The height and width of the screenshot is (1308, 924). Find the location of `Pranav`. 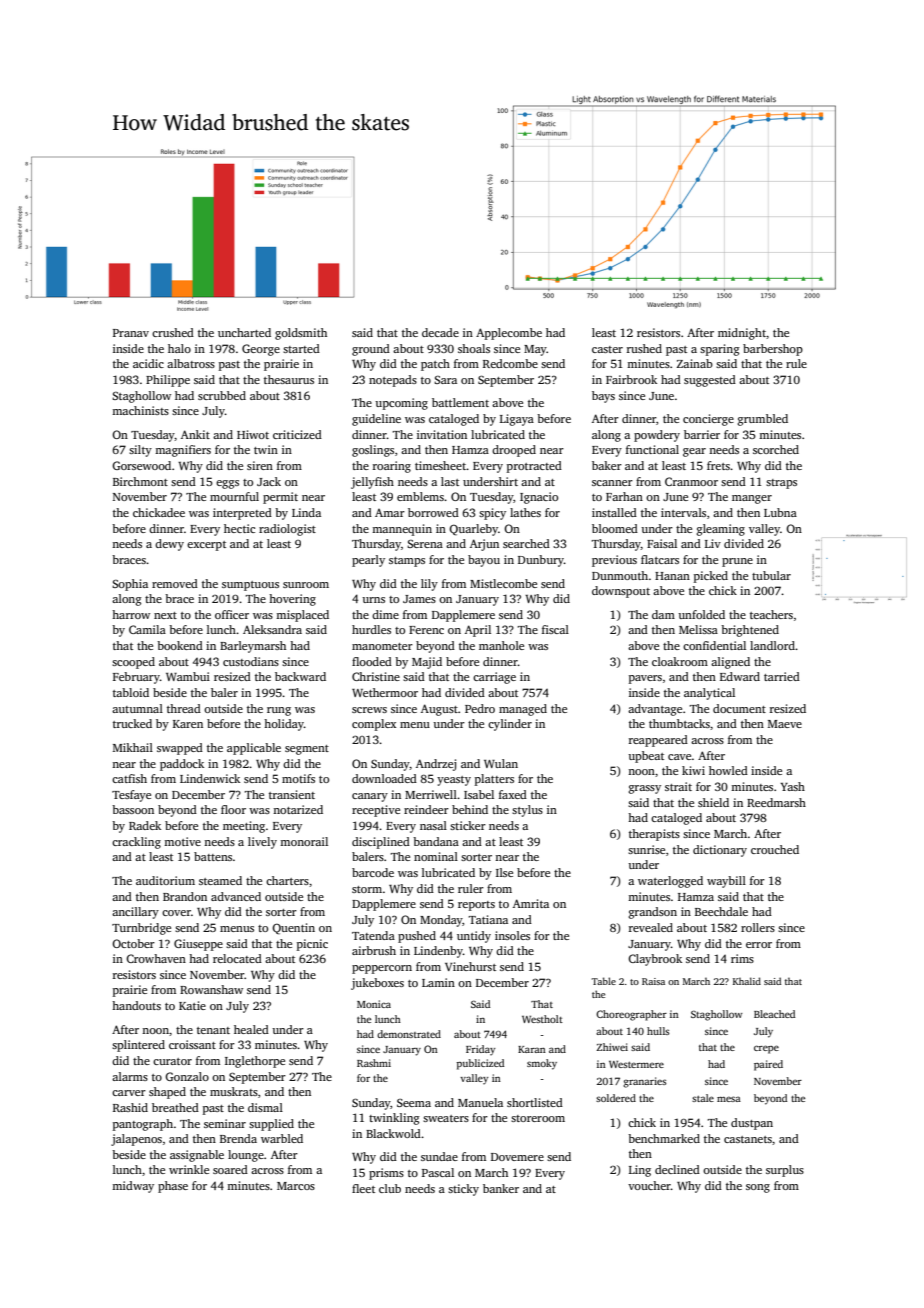

Pranav is located at coordinates (131, 333).
